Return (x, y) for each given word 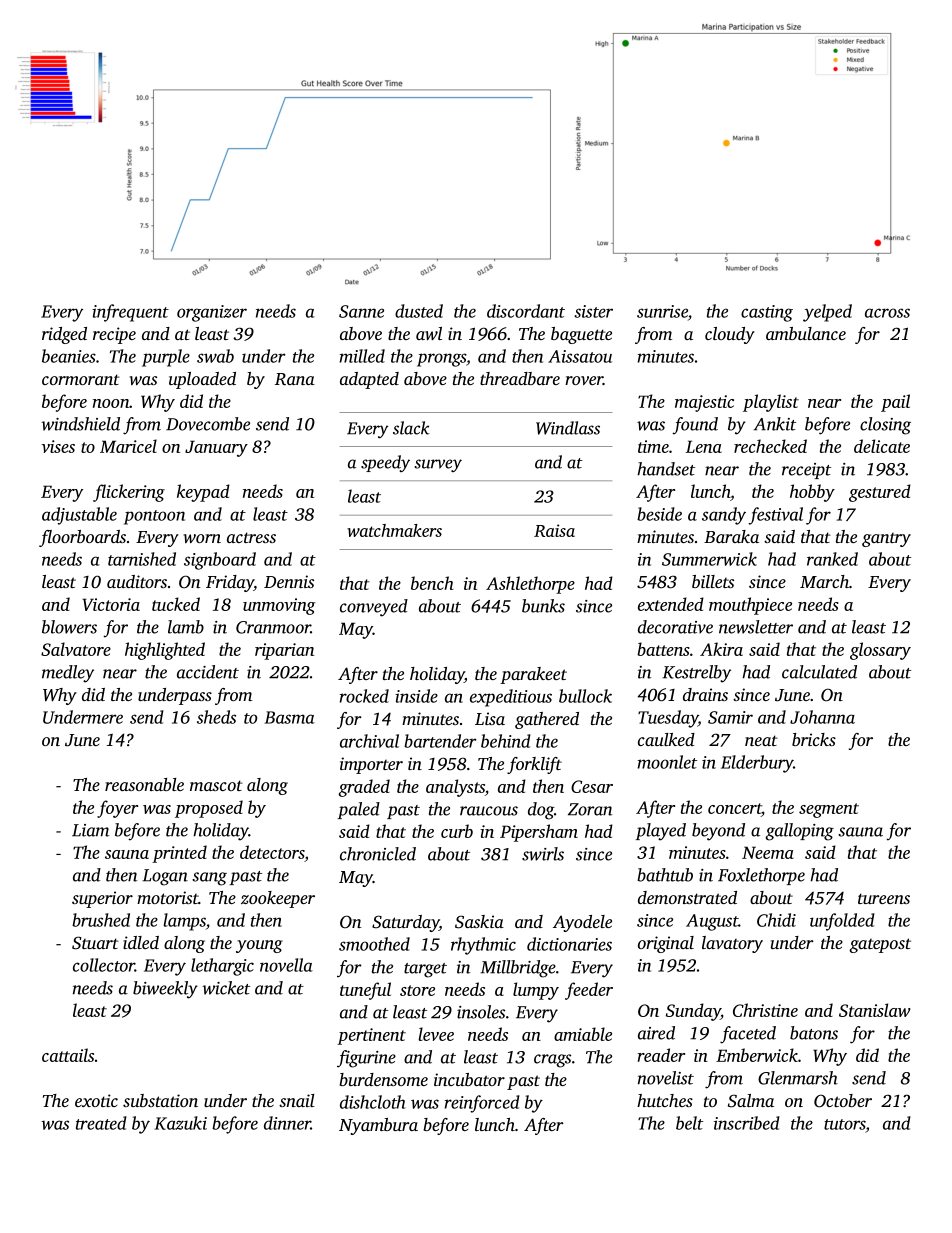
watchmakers (394, 530)
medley (68, 674)
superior (102, 899)
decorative (675, 627)
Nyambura (378, 1126)
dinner (287, 1123)
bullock (585, 696)
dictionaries (569, 944)
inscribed (747, 1123)
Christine (765, 1010)
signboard (220, 561)
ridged (64, 335)
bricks (814, 739)
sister (593, 311)
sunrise (662, 311)
